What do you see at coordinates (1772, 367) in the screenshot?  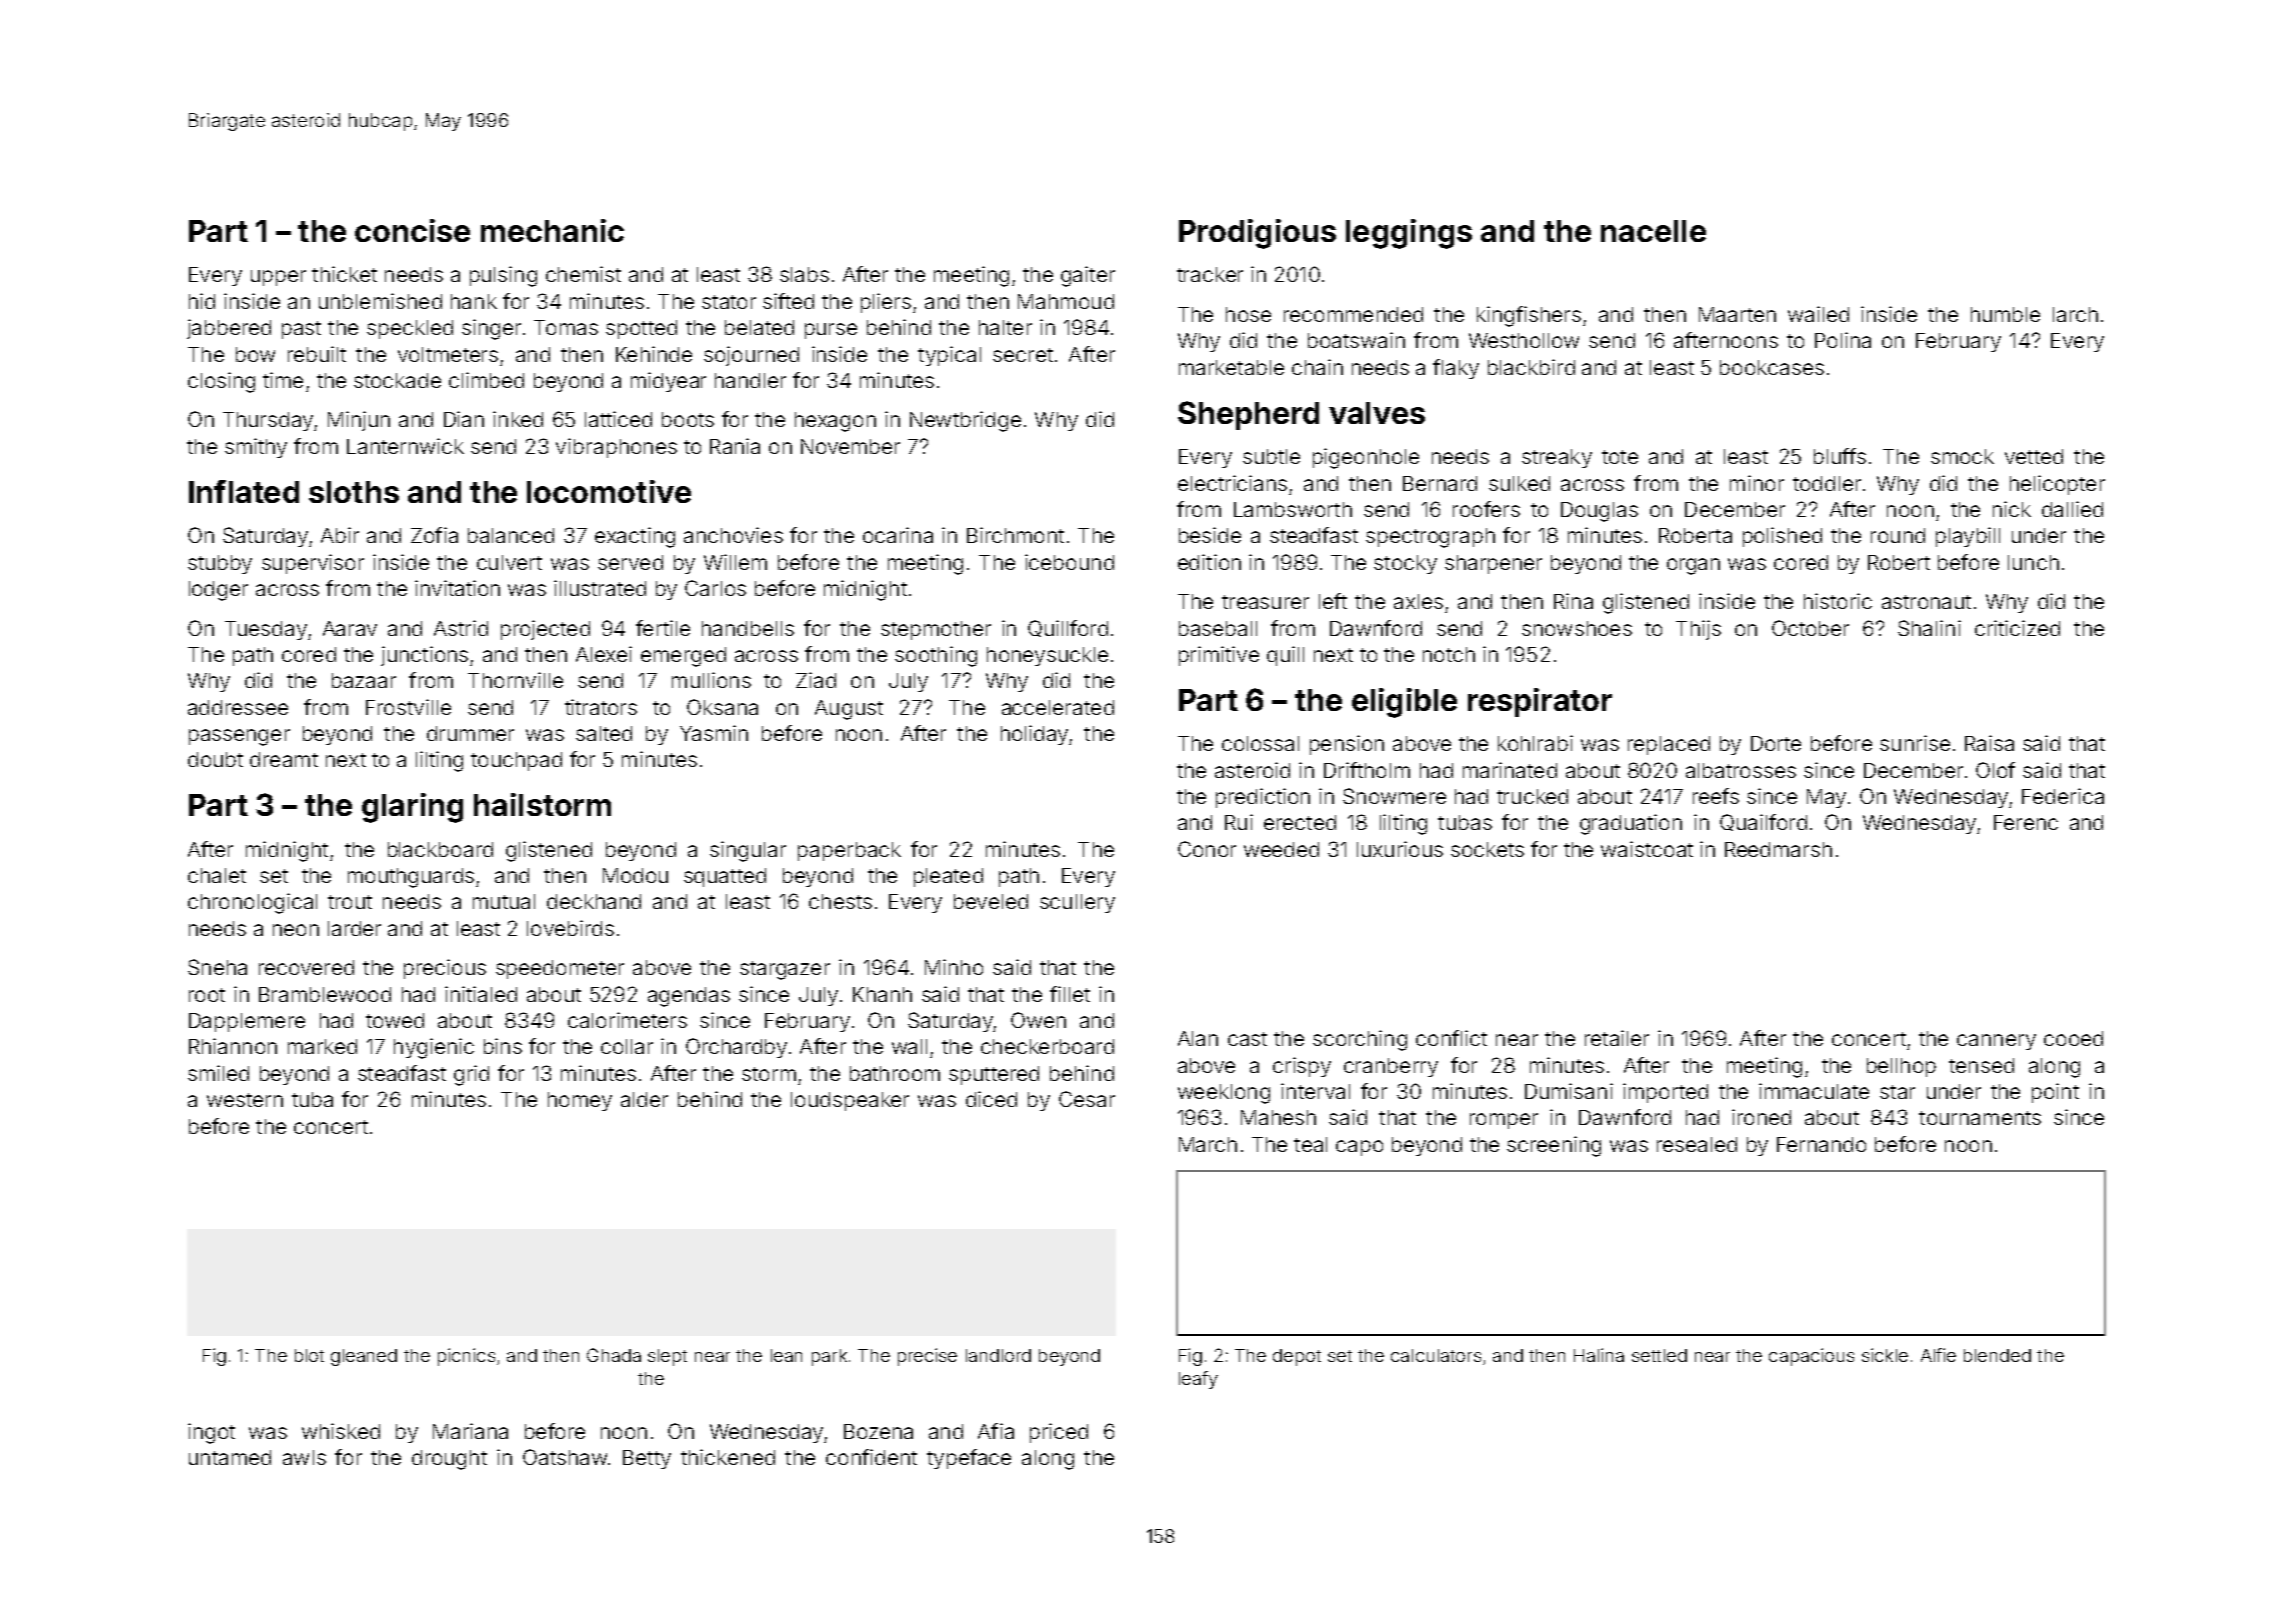 I see `bookcases` at bounding box center [1772, 367].
